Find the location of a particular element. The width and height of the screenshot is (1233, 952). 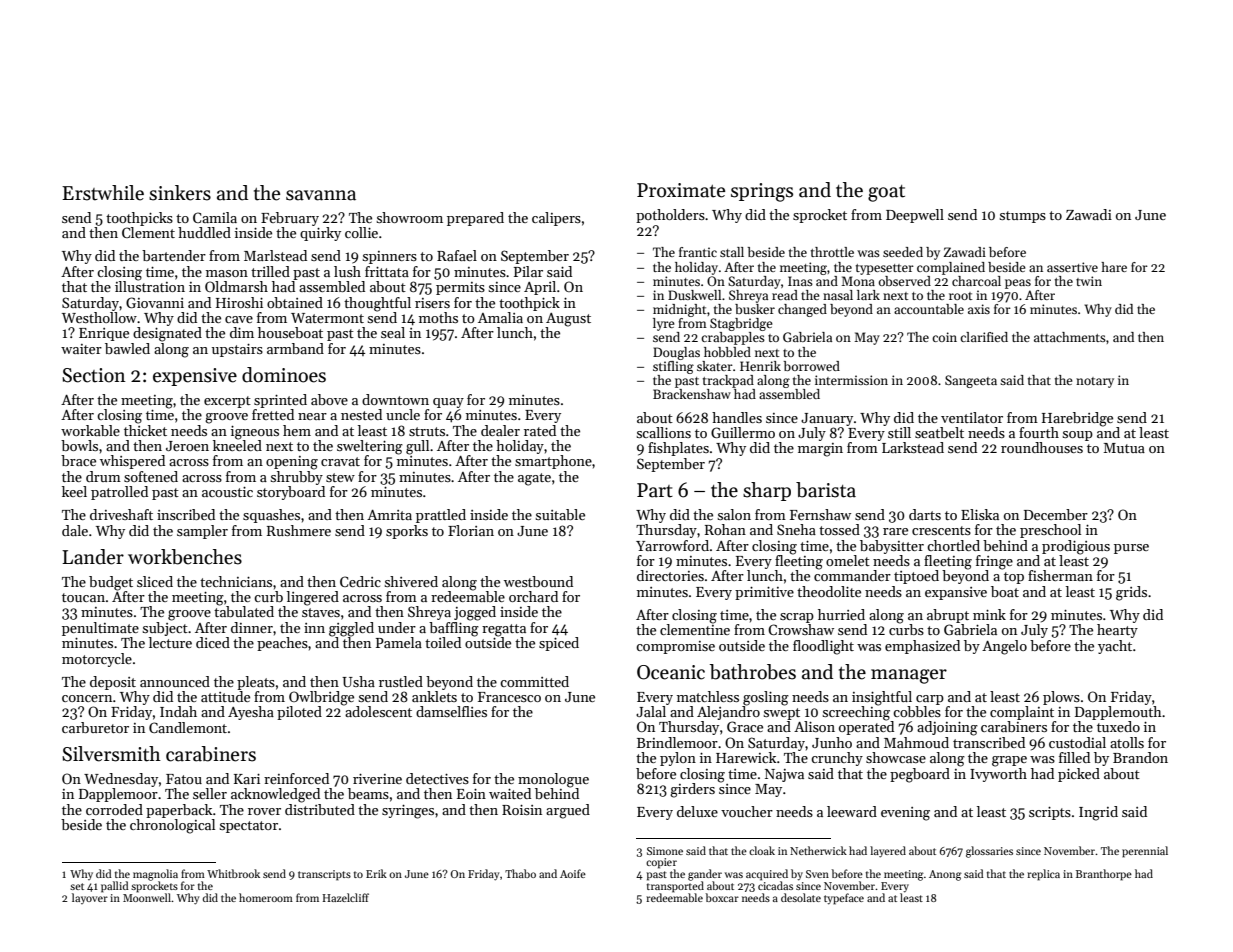

thoughtful is located at coordinates (377, 304).
